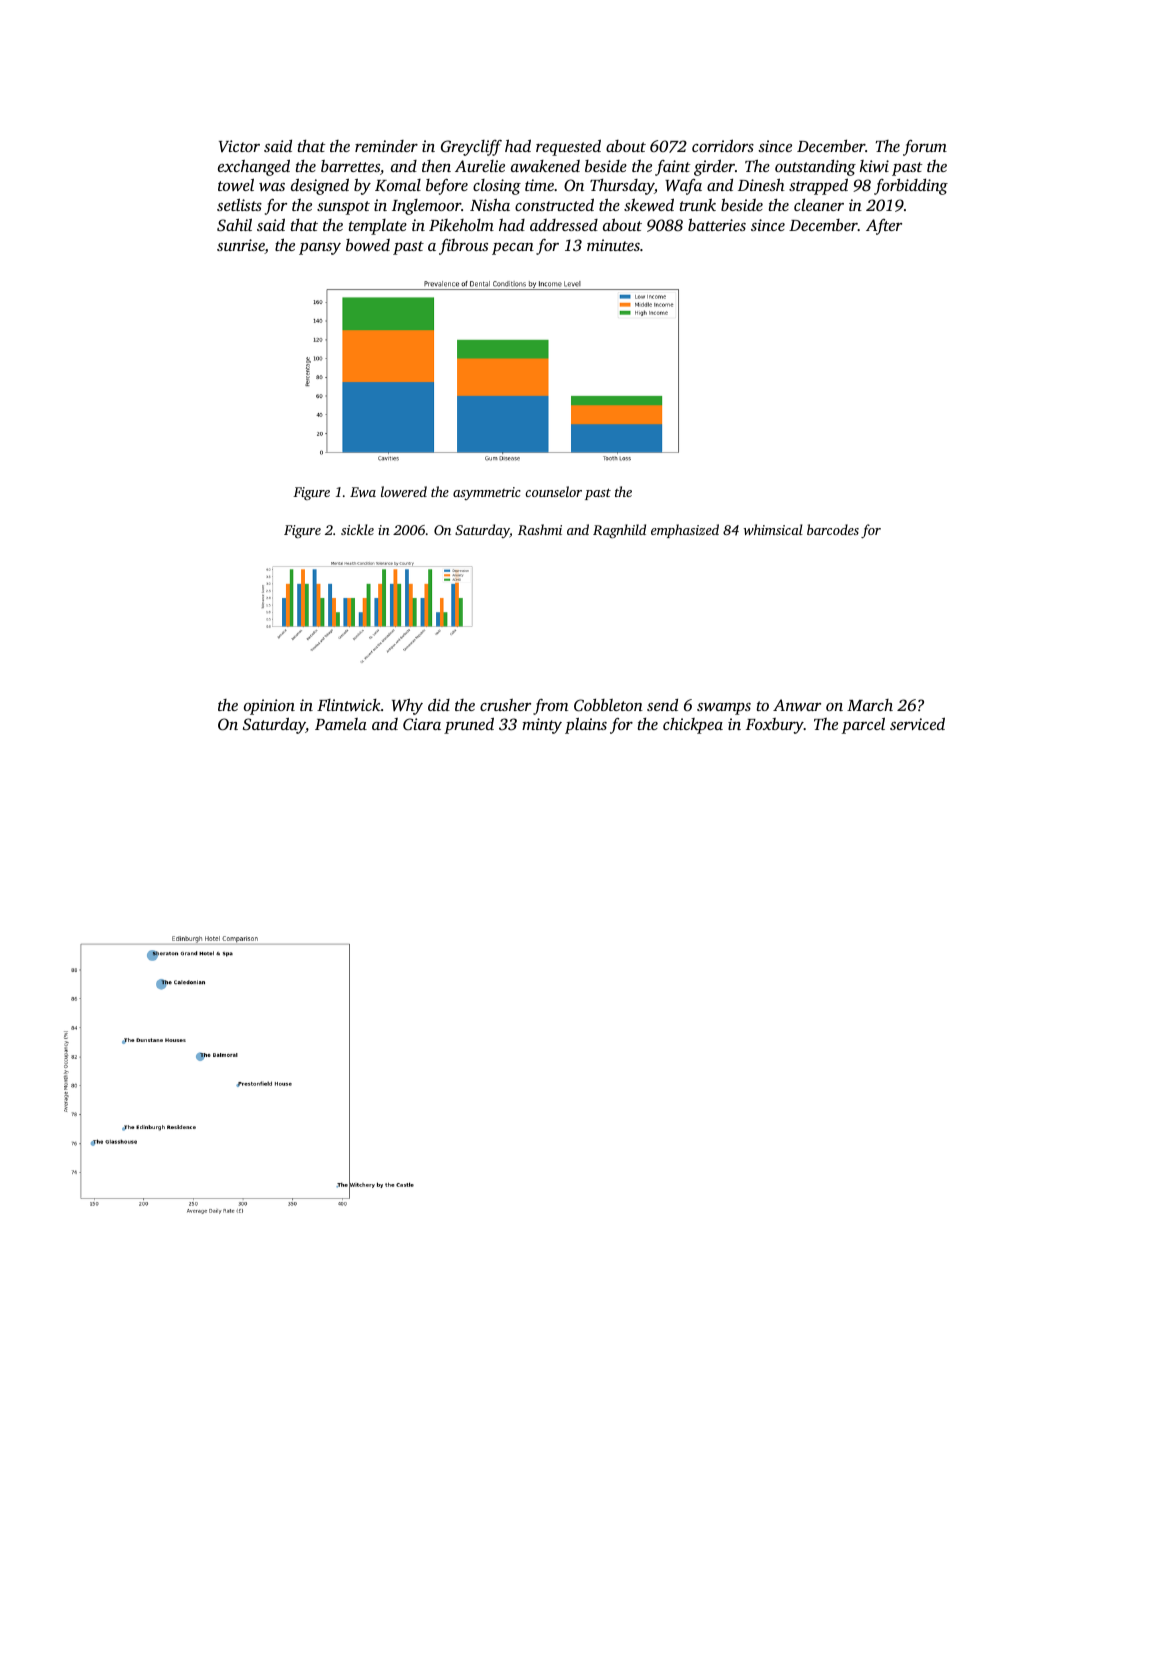  What do you see at coordinates (649, 204) in the screenshot?
I see `skewed` at bounding box center [649, 204].
